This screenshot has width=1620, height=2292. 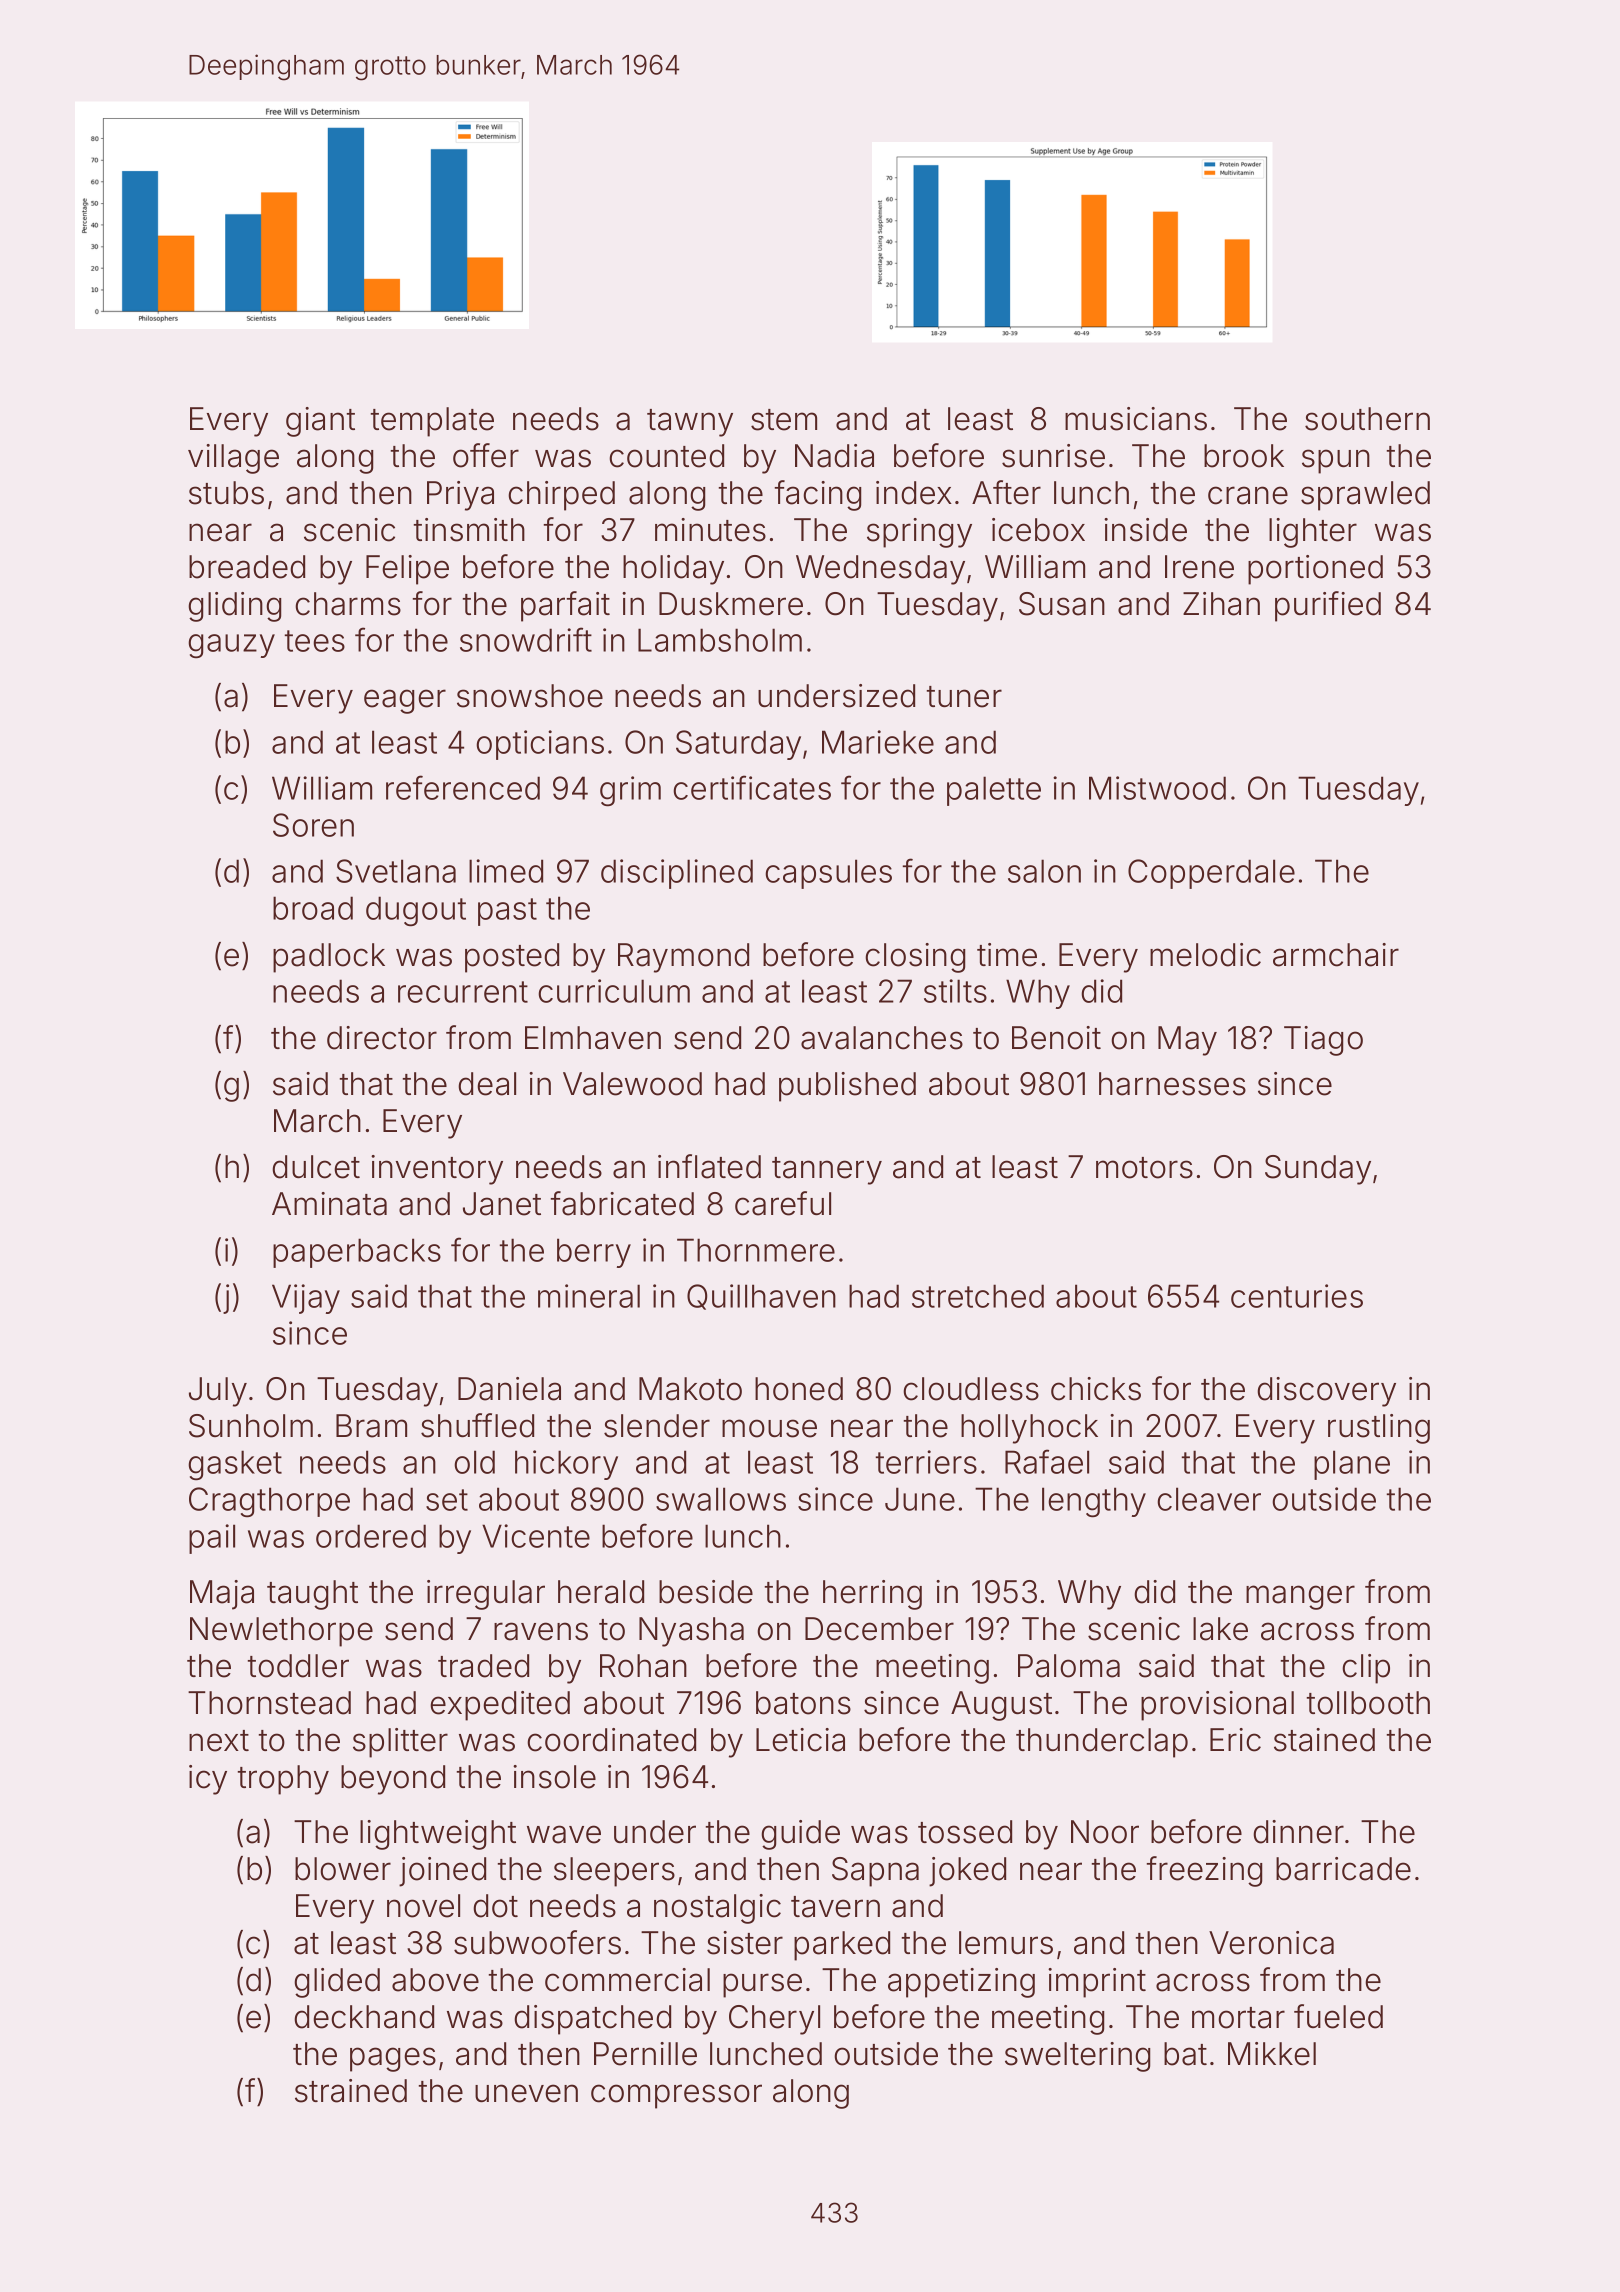 What do you see at coordinates (251, 1426) in the screenshot?
I see `Sunholm` at bounding box center [251, 1426].
